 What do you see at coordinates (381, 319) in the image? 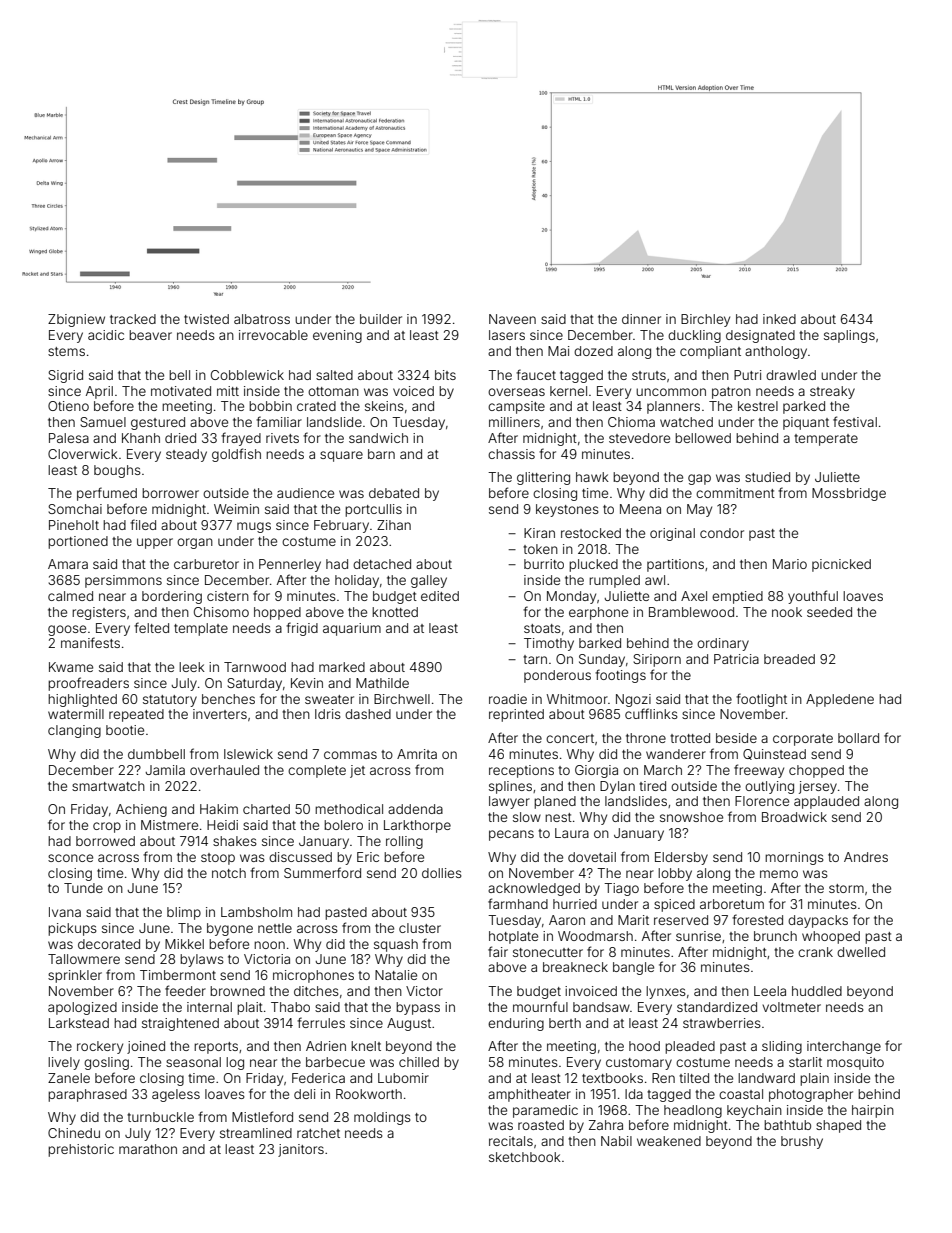
I see `builder` at bounding box center [381, 319].
